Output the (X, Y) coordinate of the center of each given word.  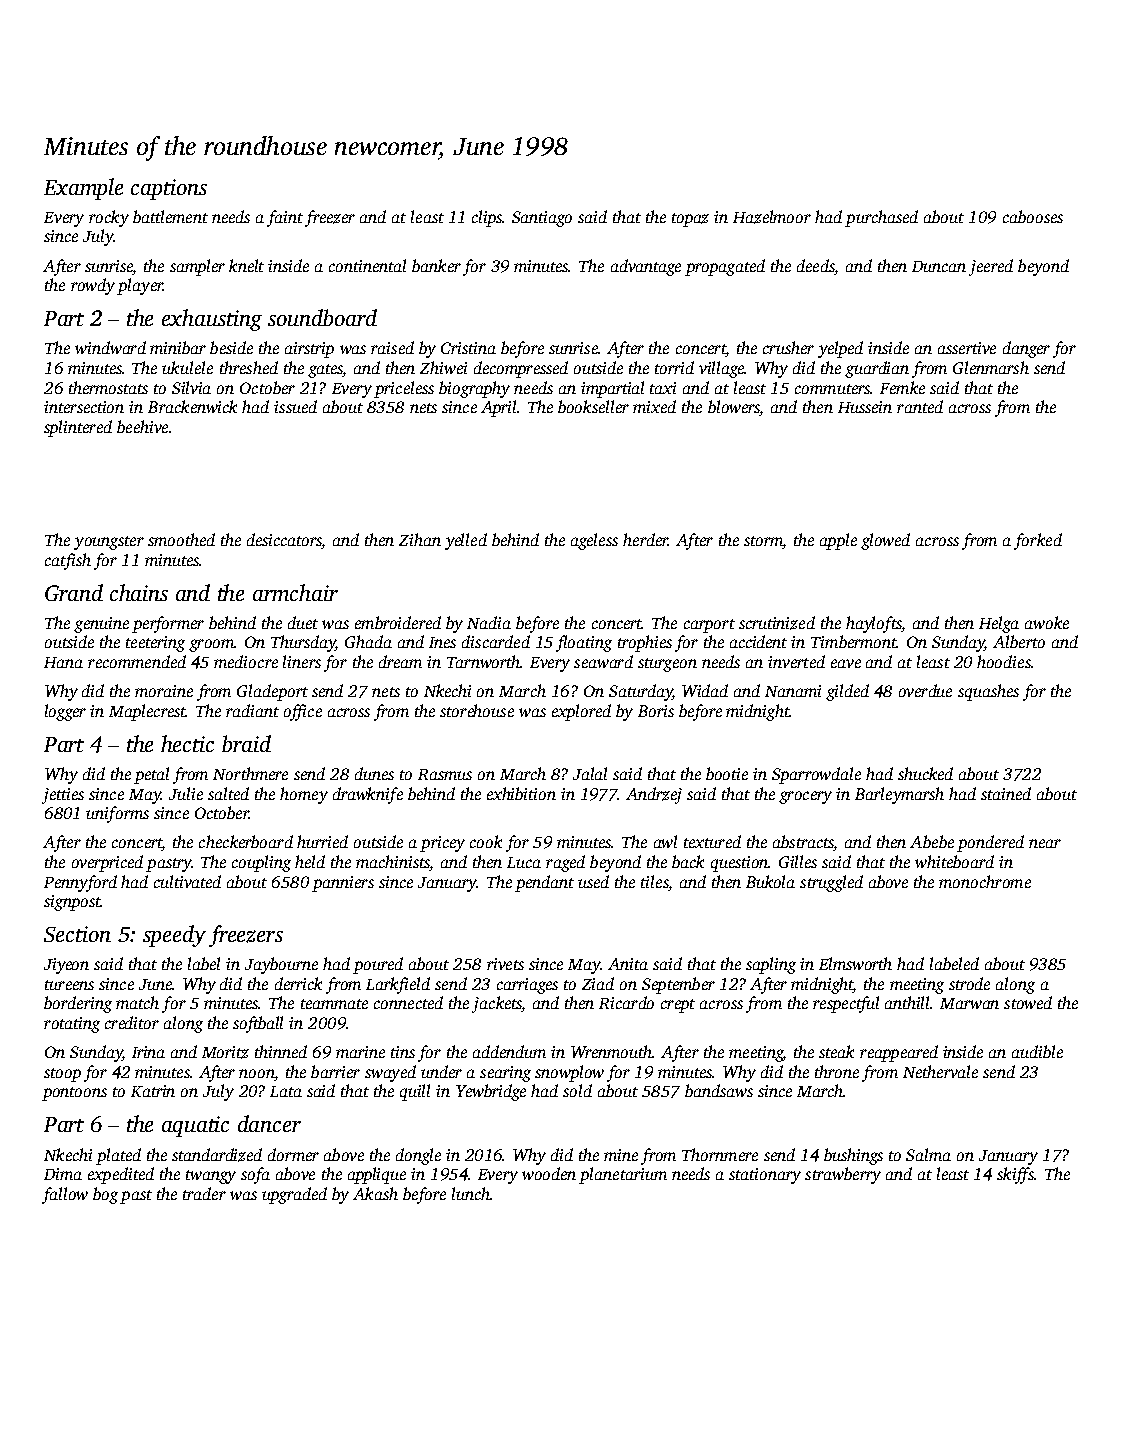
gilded (847, 692)
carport (709, 626)
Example (83, 189)
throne (837, 1071)
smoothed (181, 539)
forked (1038, 541)
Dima (63, 1174)
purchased (881, 218)
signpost (72, 903)
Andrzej (654, 795)
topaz (690, 220)
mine (621, 1155)
